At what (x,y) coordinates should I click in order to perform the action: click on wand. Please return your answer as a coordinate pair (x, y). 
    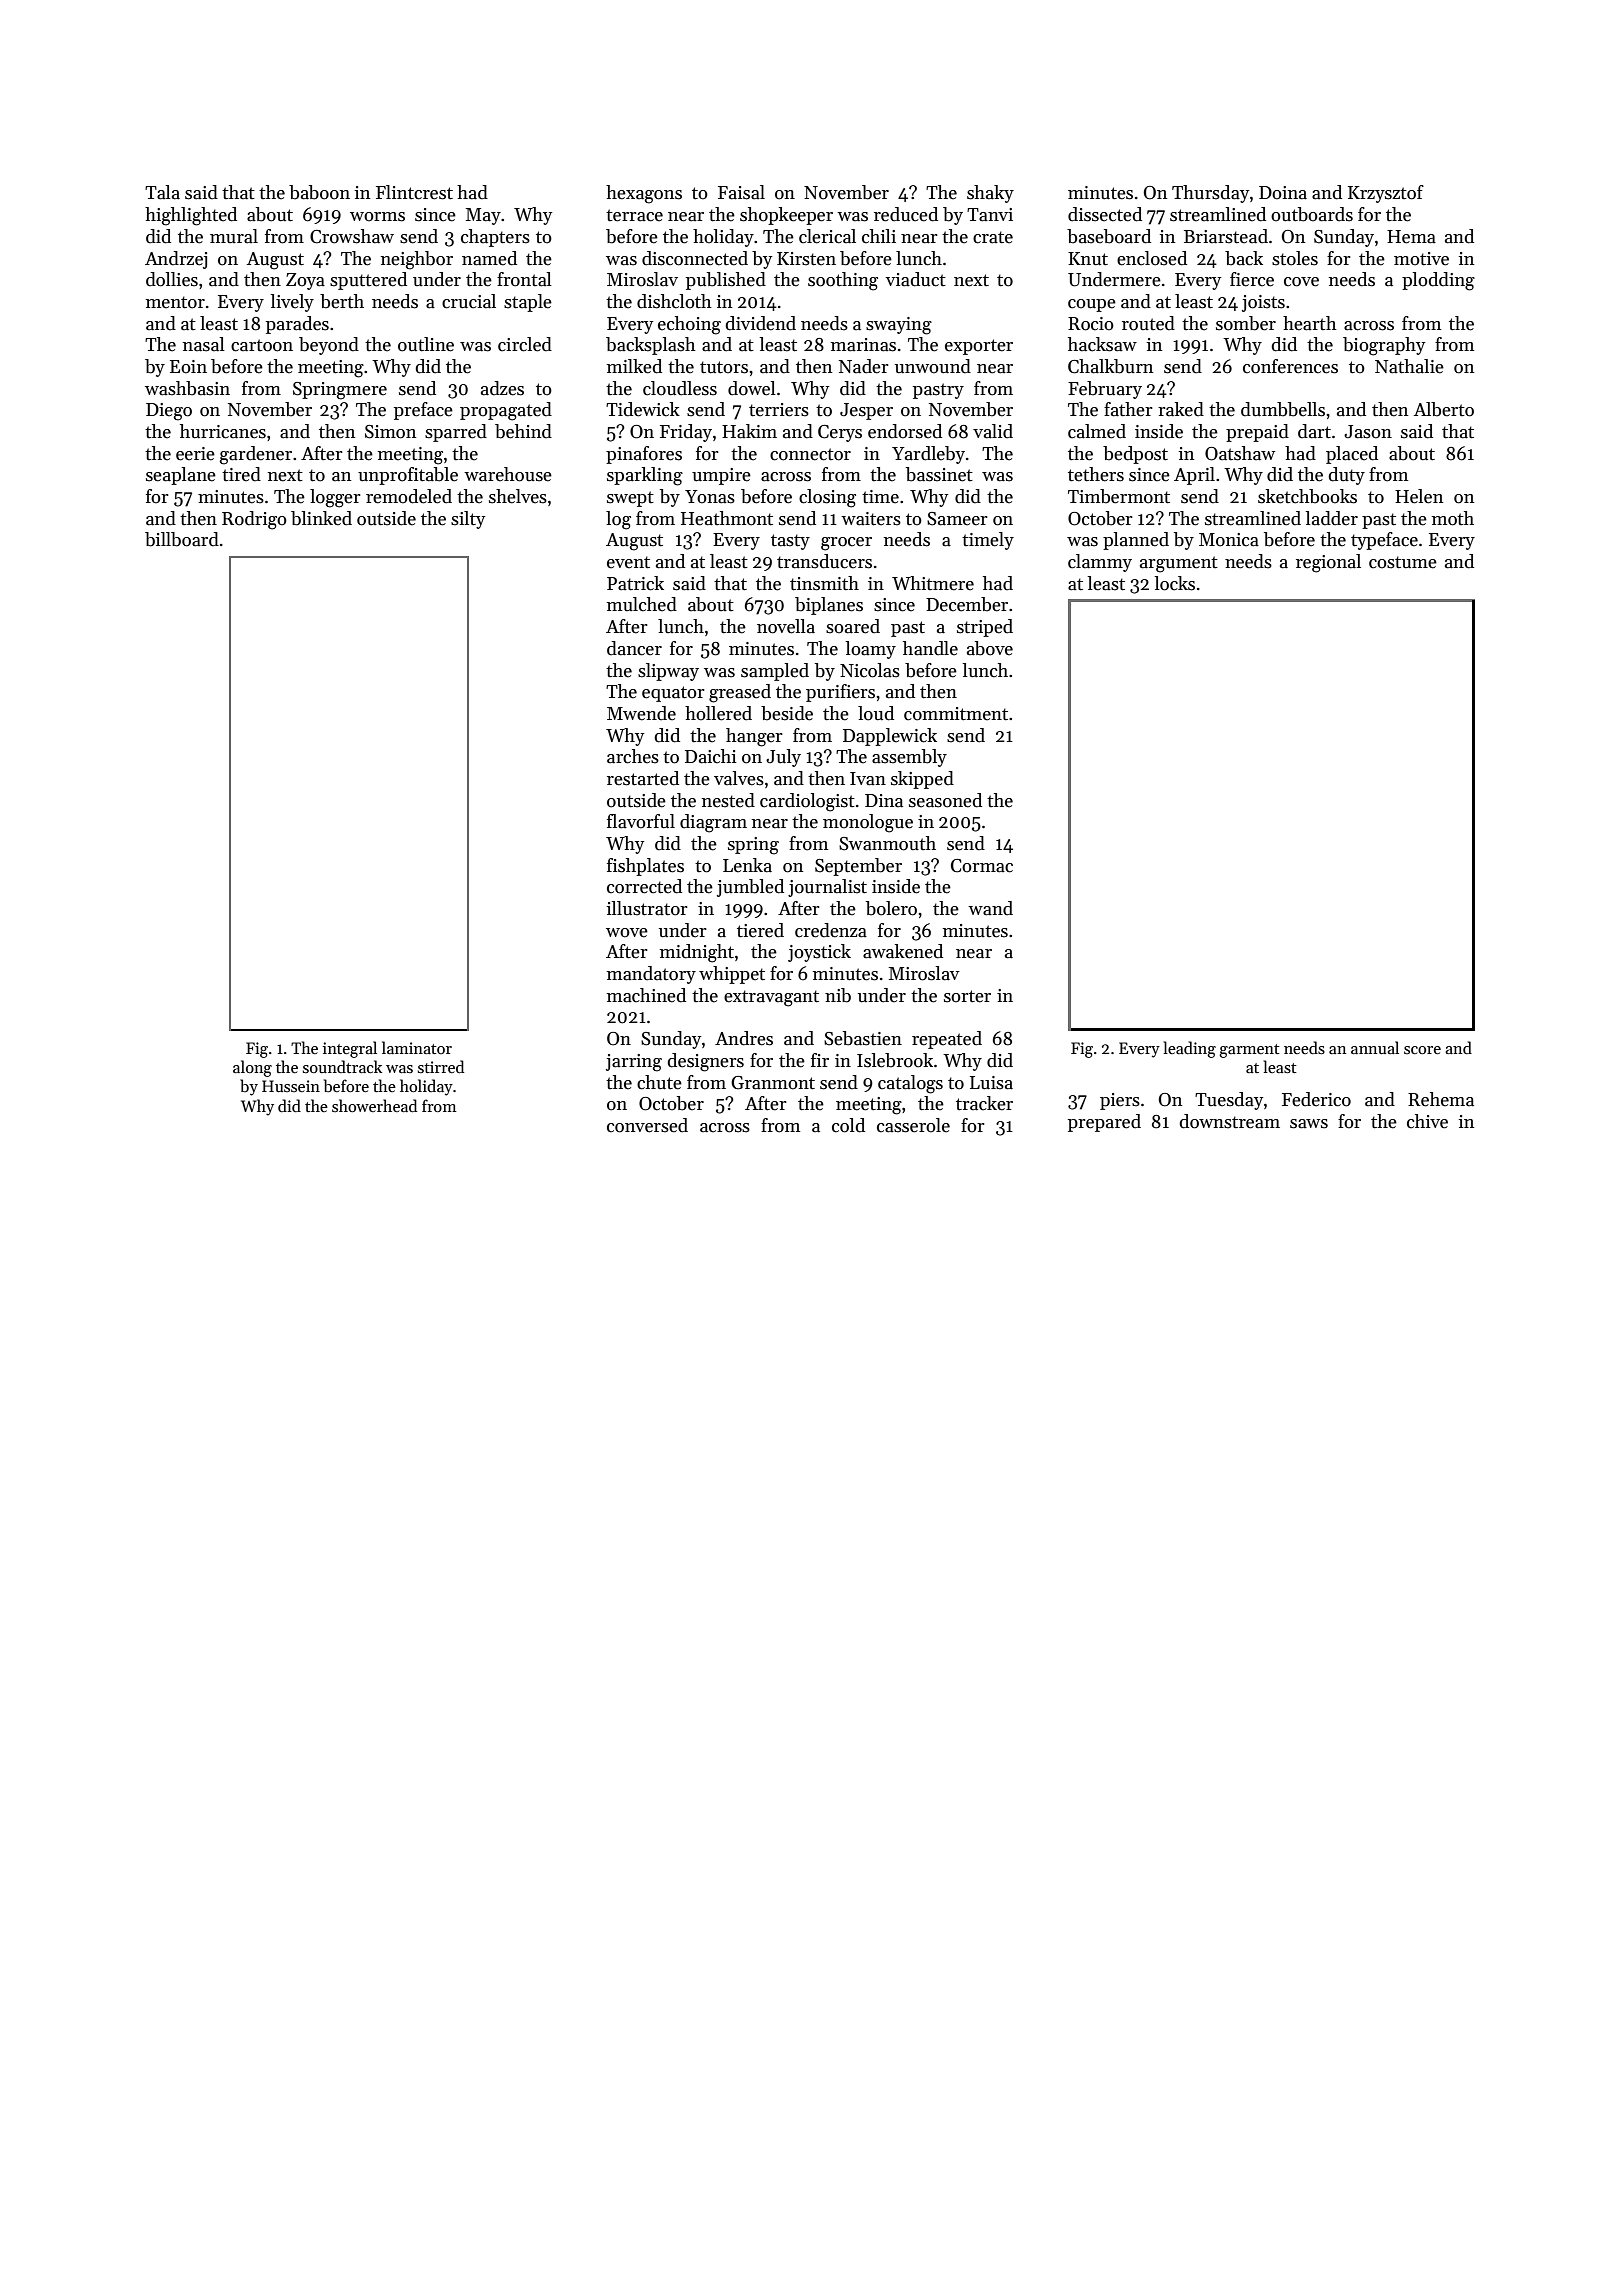
    Looking at the image, I should click on (990, 908).
